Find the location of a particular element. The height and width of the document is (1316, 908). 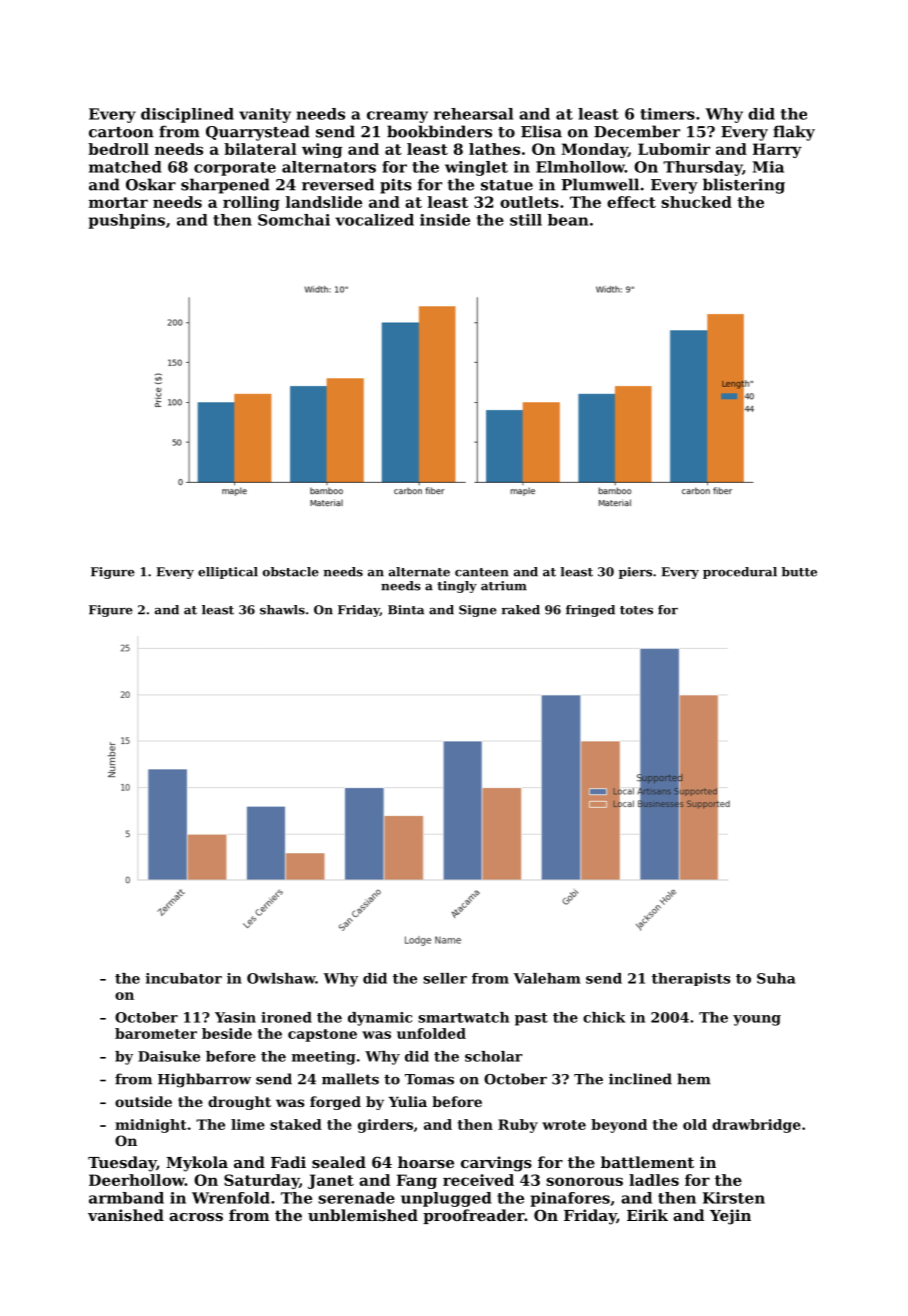

timers is located at coordinates (667, 114).
